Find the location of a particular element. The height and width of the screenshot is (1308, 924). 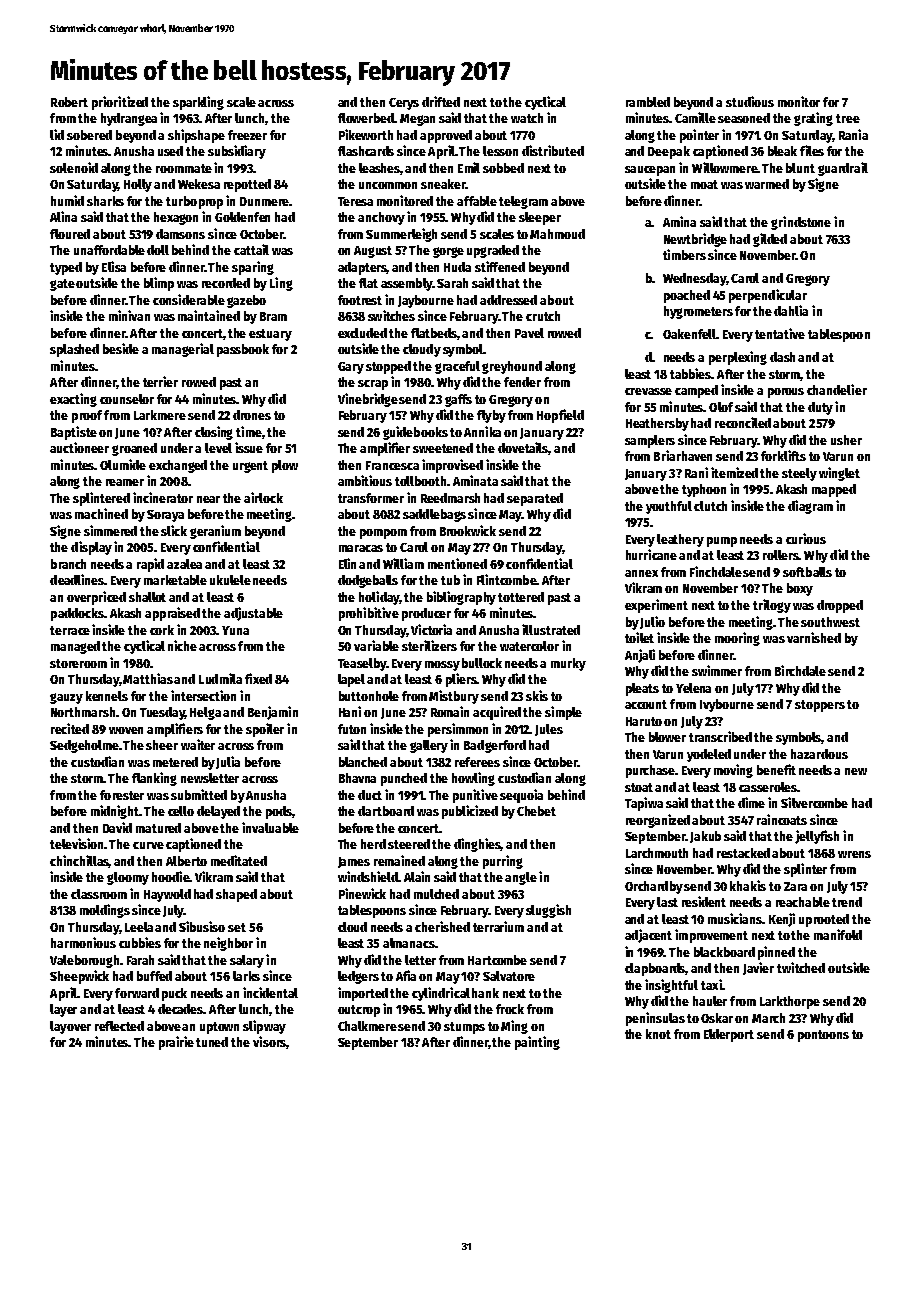

classroom is located at coordinates (99, 894).
